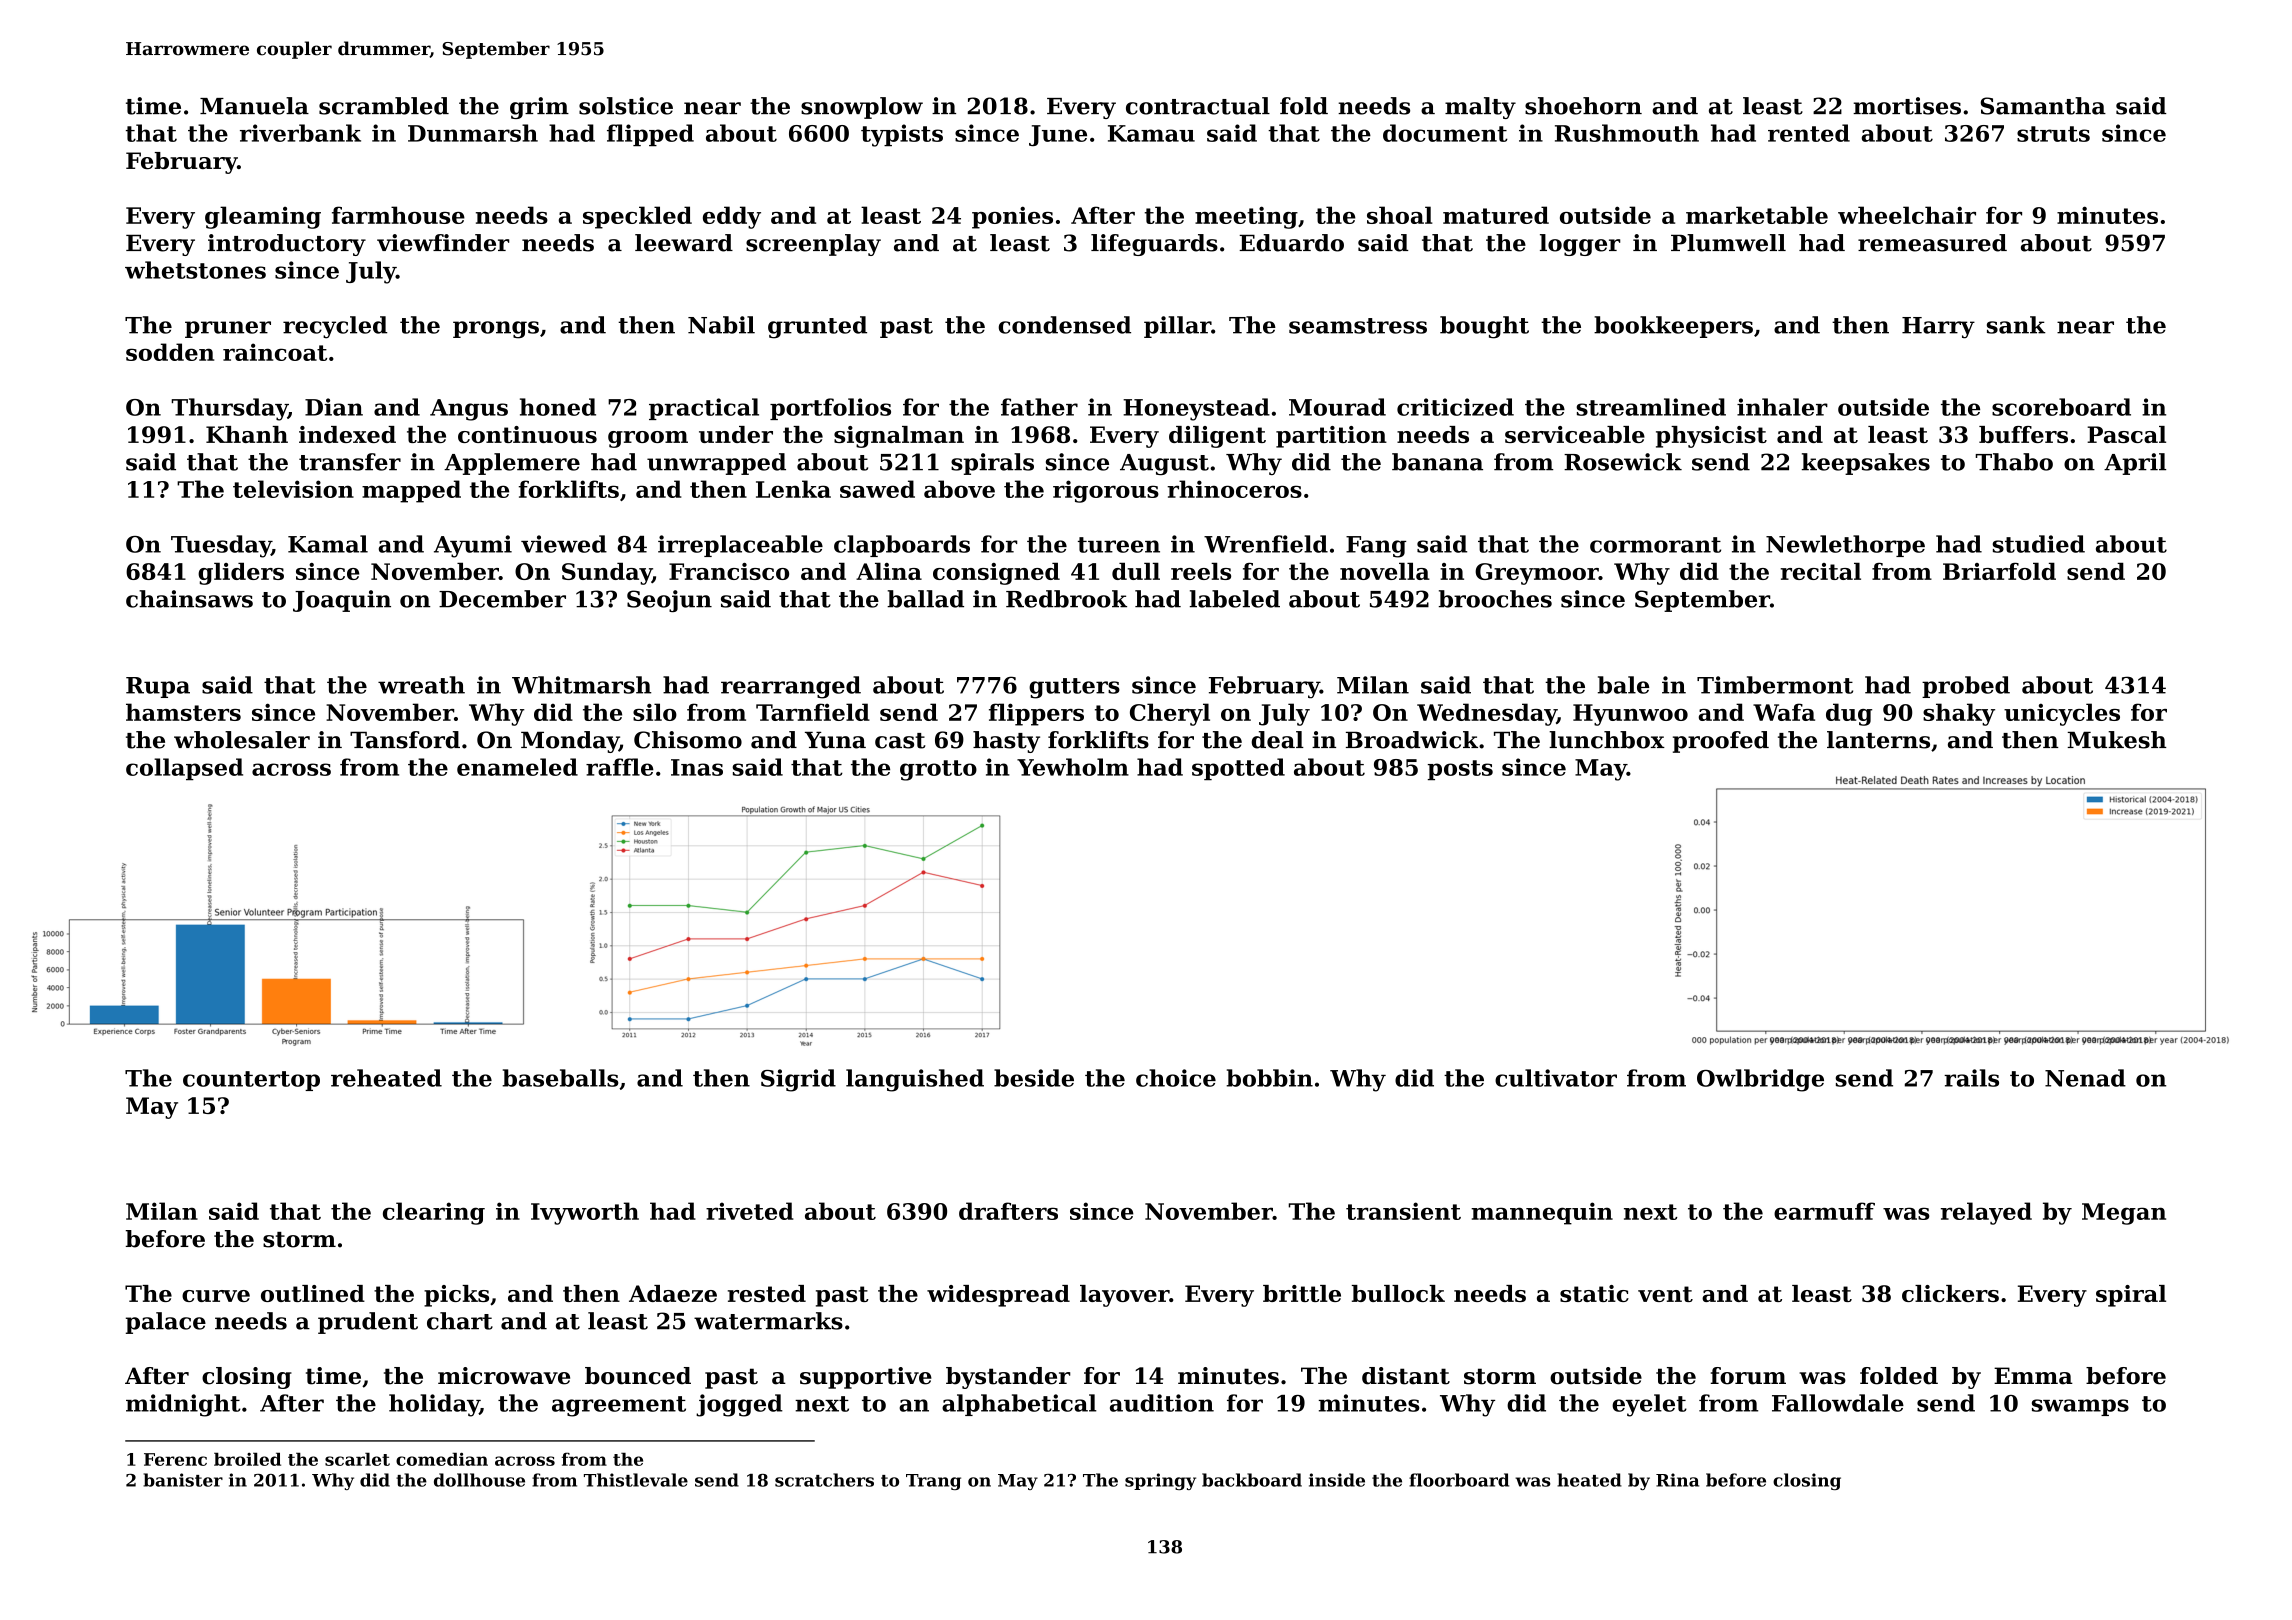  What do you see at coordinates (1966, 687) in the image?
I see `probed` at bounding box center [1966, 687].
